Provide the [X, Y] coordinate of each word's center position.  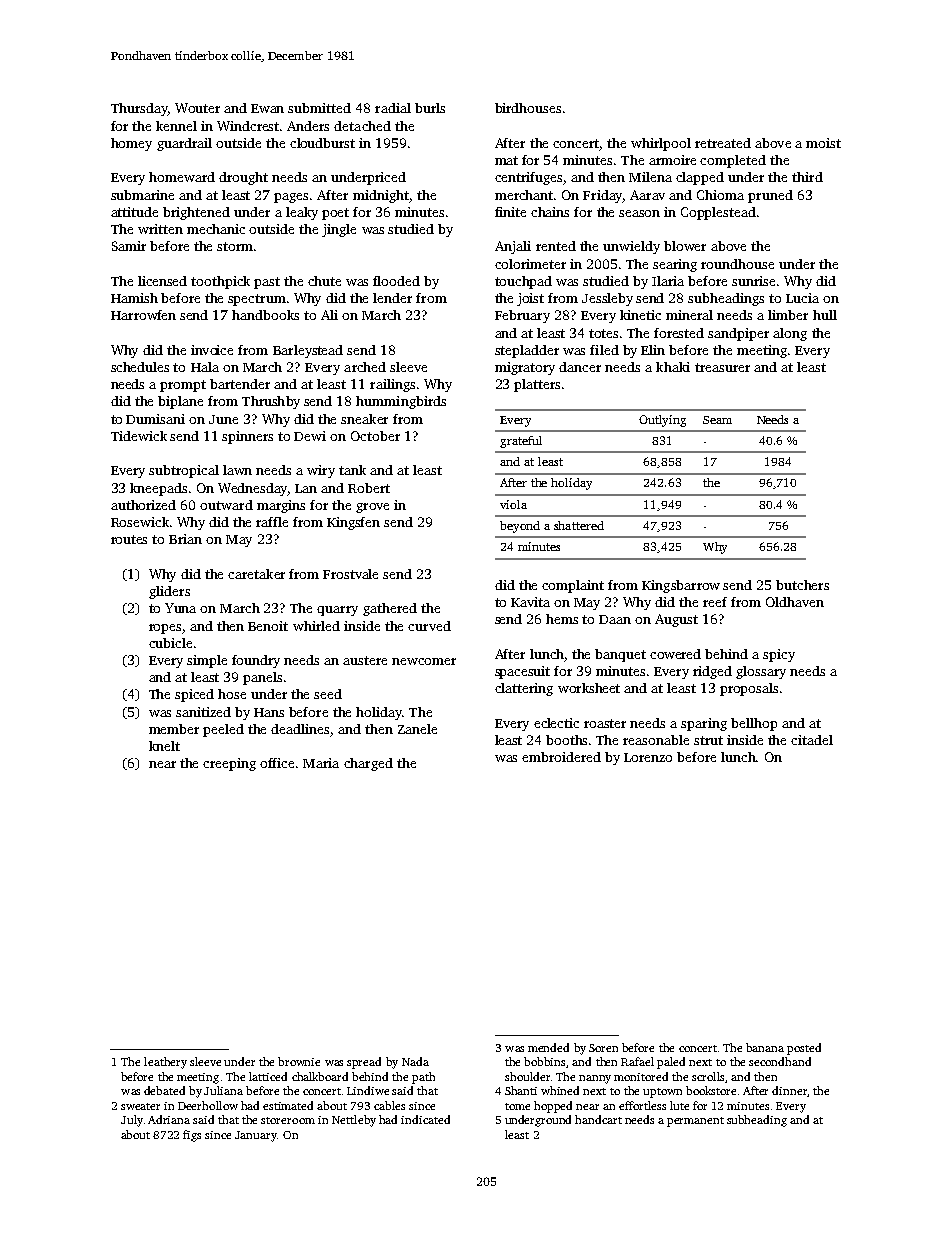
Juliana [223, 1090]
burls [430, 108]
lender [392, 298]
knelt [164, 746]
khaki [673, 367]
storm [235, 246]
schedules [140, 367]
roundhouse [737, 264]
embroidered [561, 757]
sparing [704, 724]
